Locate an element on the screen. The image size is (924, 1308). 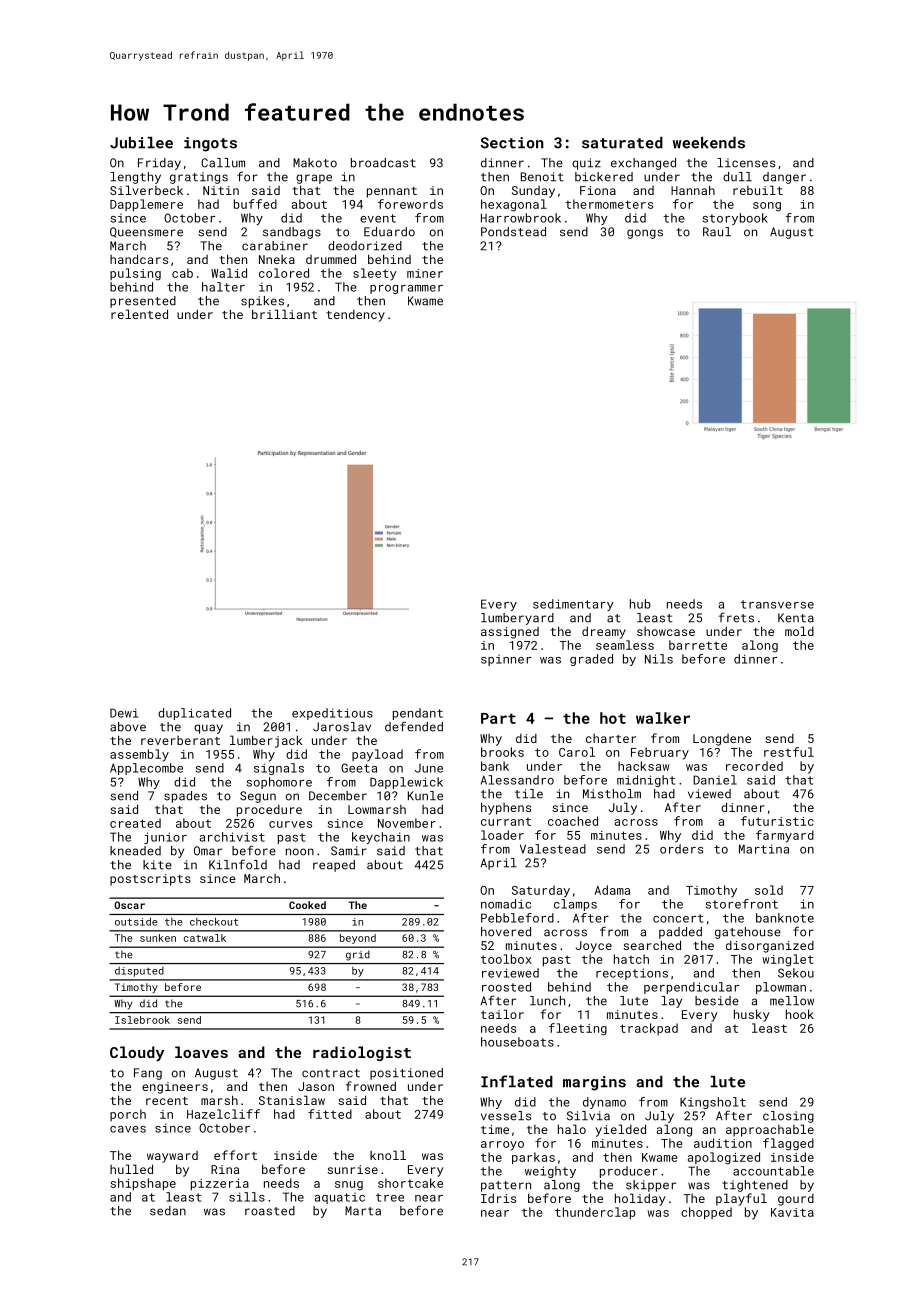
ingots is located at coordinates (210, 144).
